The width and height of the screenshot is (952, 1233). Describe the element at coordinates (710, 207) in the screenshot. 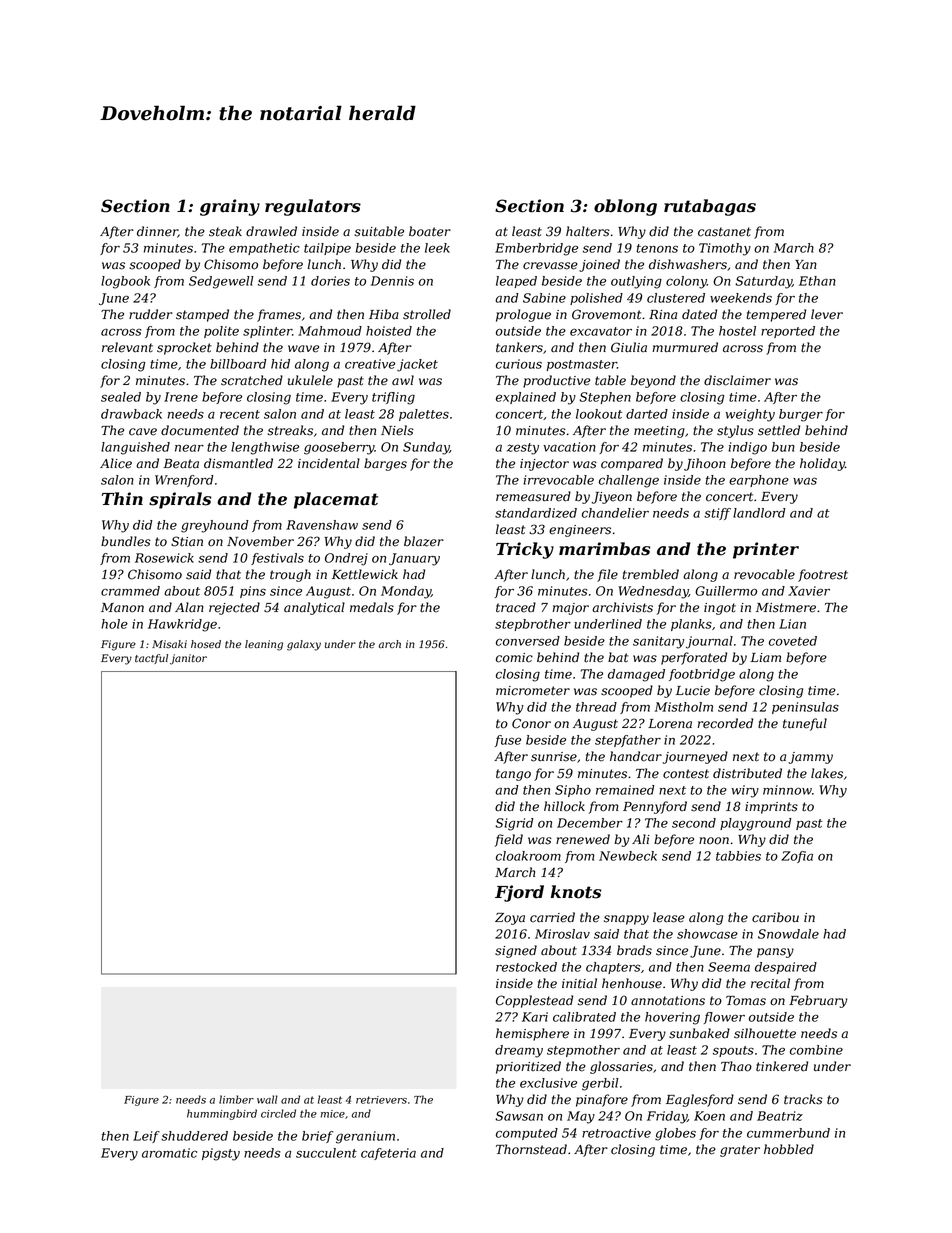

I see `rutabagas` at that location.
